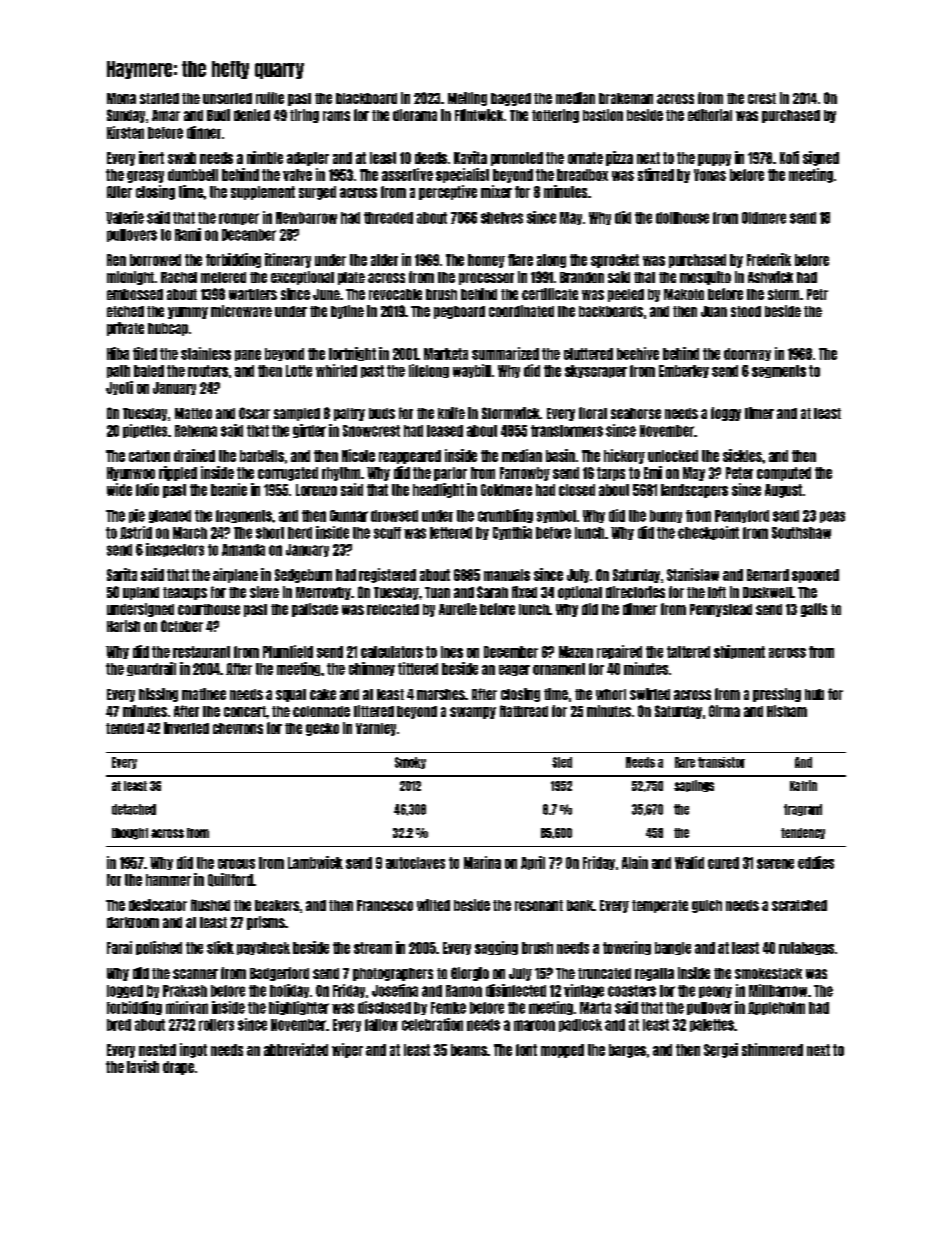 The width and height of the screenshot is (952, 1233). Describe the element at coordinates (526, 1050) in the screenshot. I see `font` at that location.
